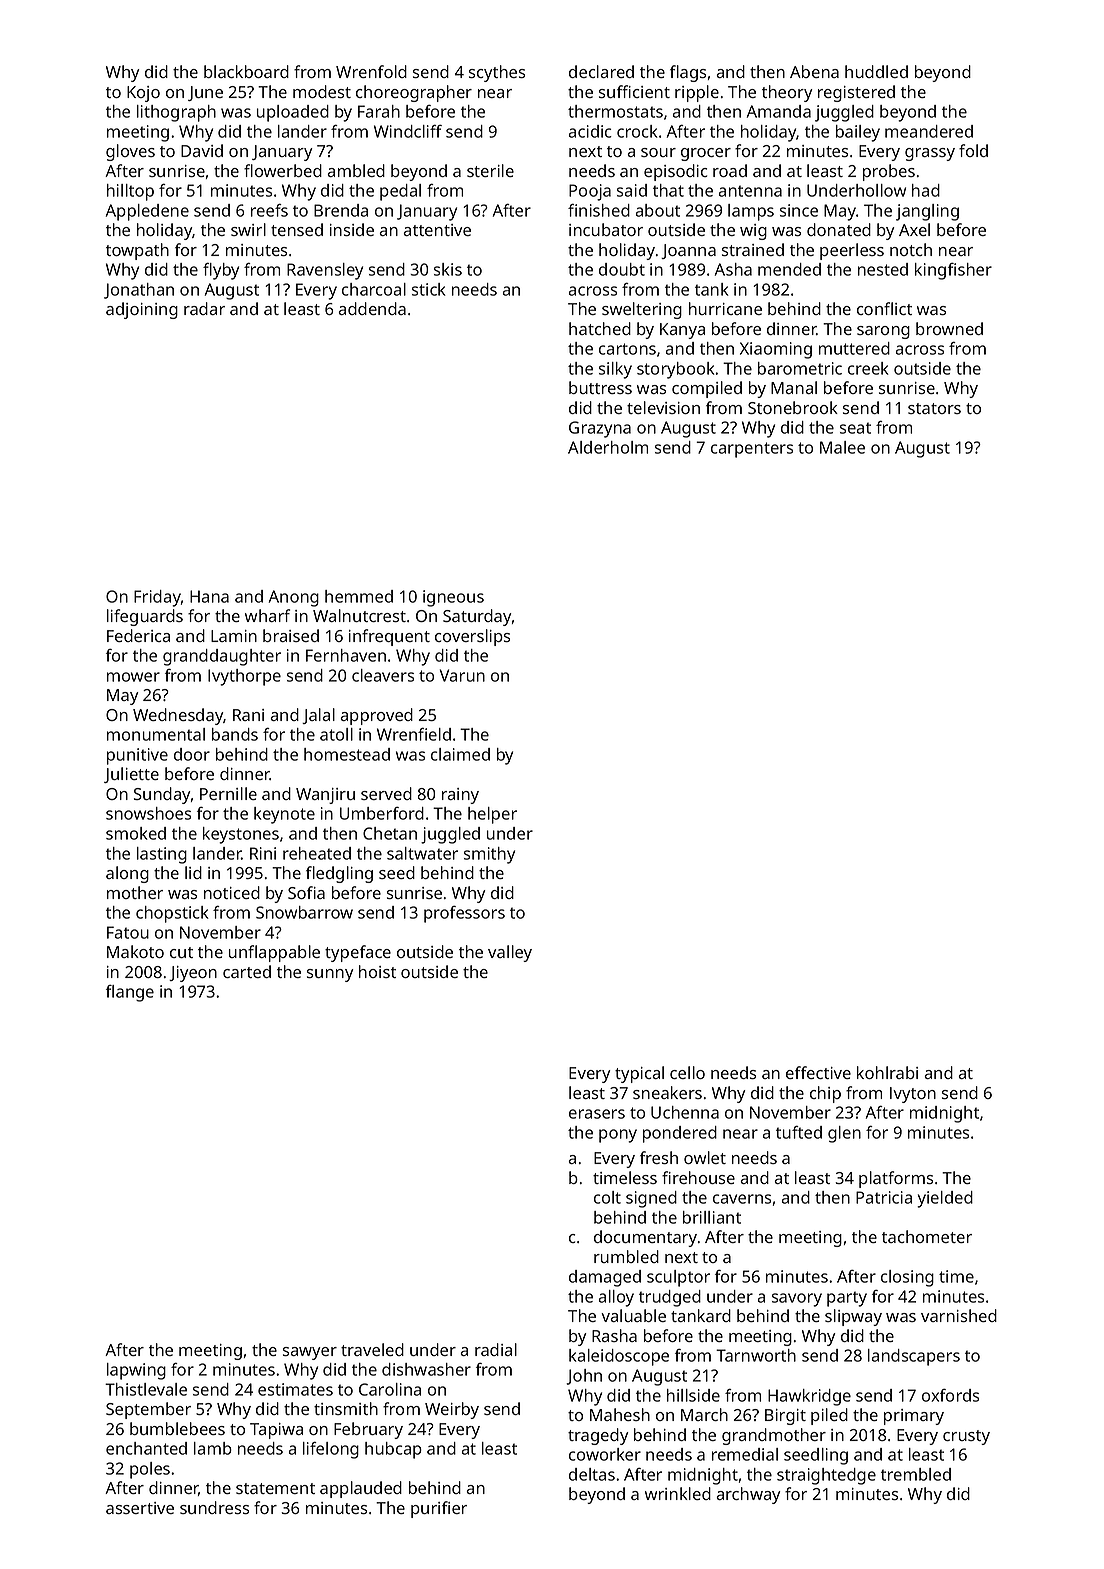  What do you see at coordinates (853, 1317) in the screenshot?
I see `slipway` at bounding box center [853, 1317].
